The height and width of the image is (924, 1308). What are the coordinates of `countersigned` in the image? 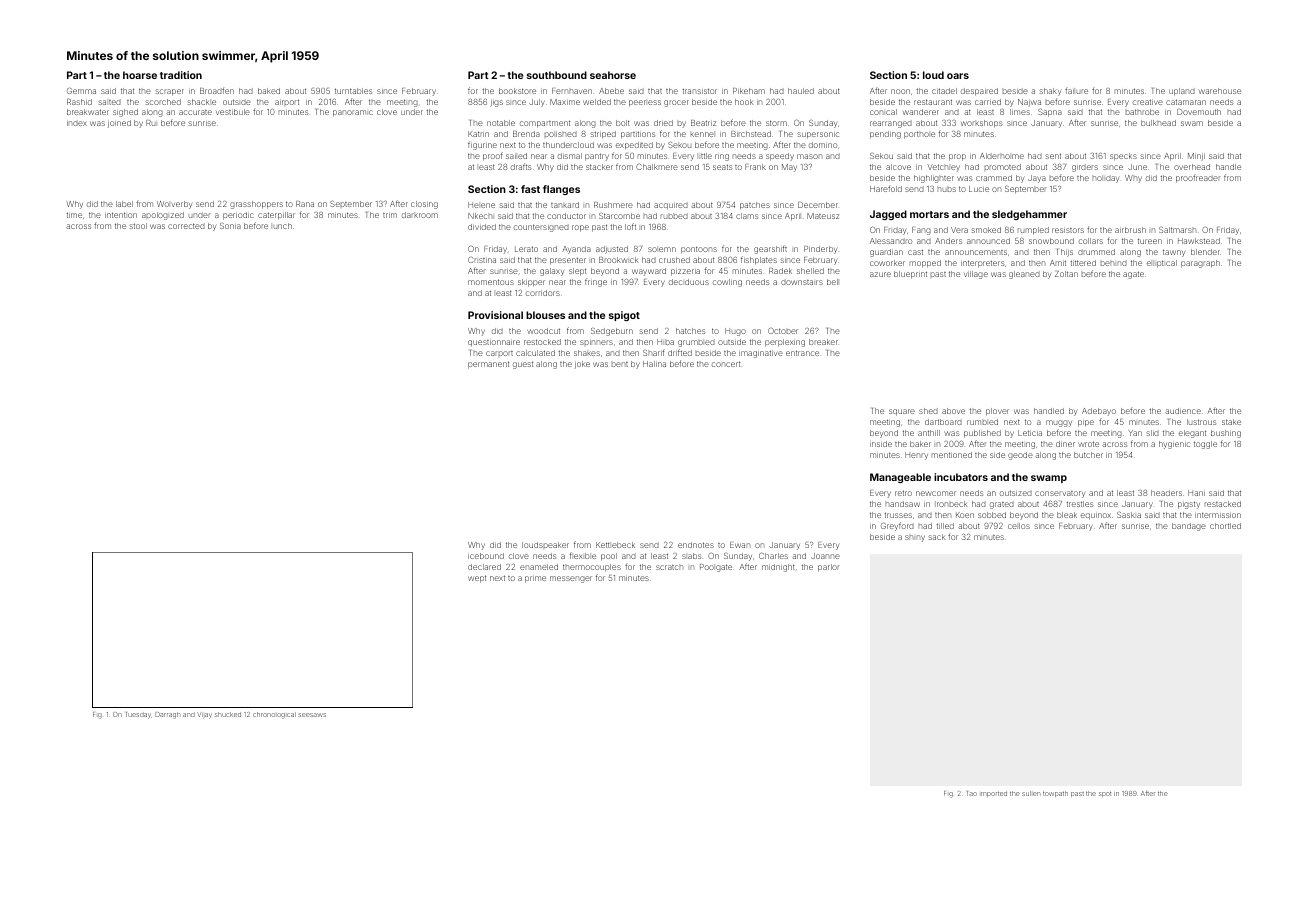 It's located at (541, 228).
